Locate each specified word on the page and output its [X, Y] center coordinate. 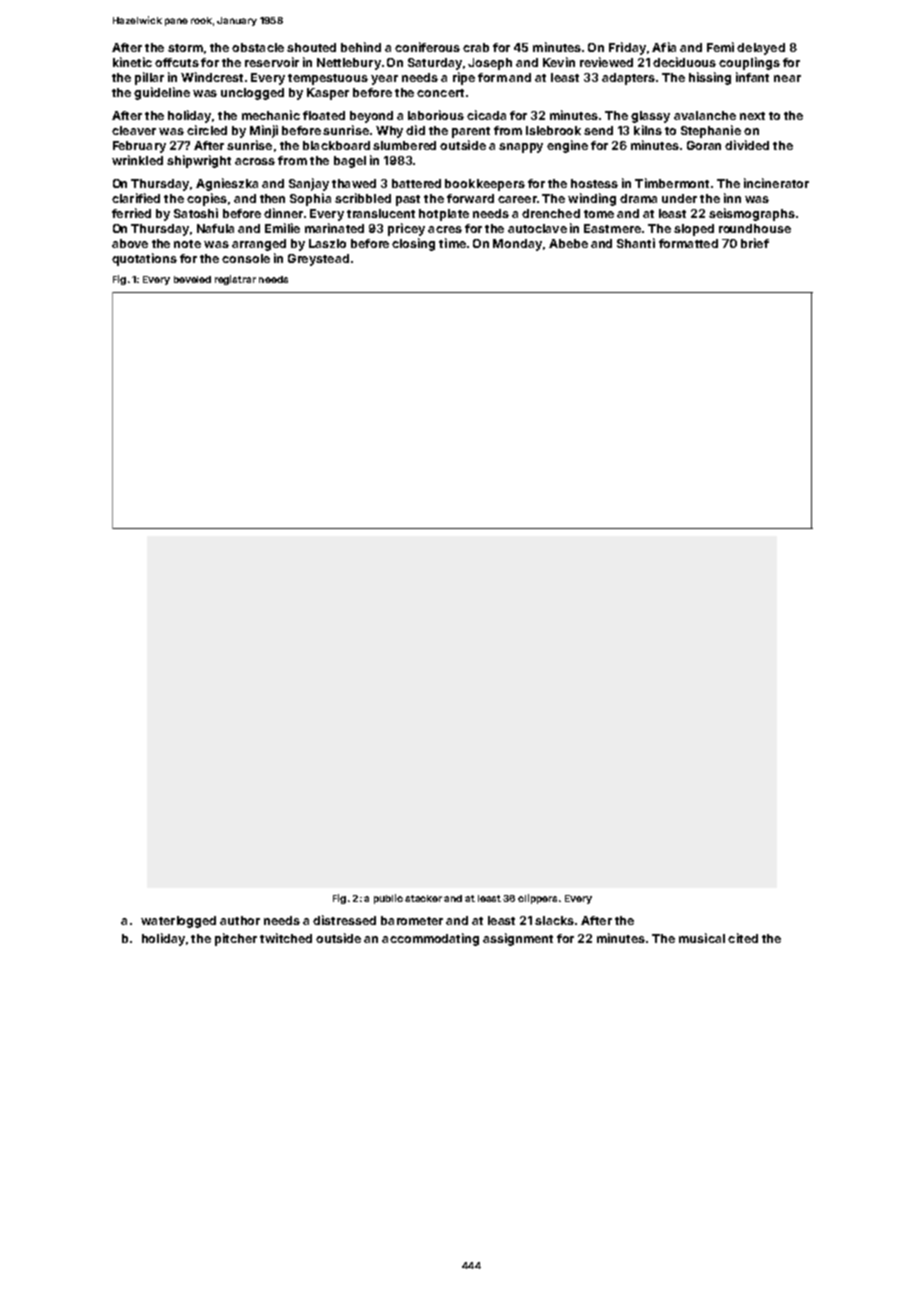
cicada [486, 115]
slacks [554, 920]
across [255, 161]
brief [755, 243]
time [452, 243]
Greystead [318, 260]
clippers [537, 899]
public [388, 899]
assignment [518, 939]
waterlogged [178, 922]
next [752, 116]
